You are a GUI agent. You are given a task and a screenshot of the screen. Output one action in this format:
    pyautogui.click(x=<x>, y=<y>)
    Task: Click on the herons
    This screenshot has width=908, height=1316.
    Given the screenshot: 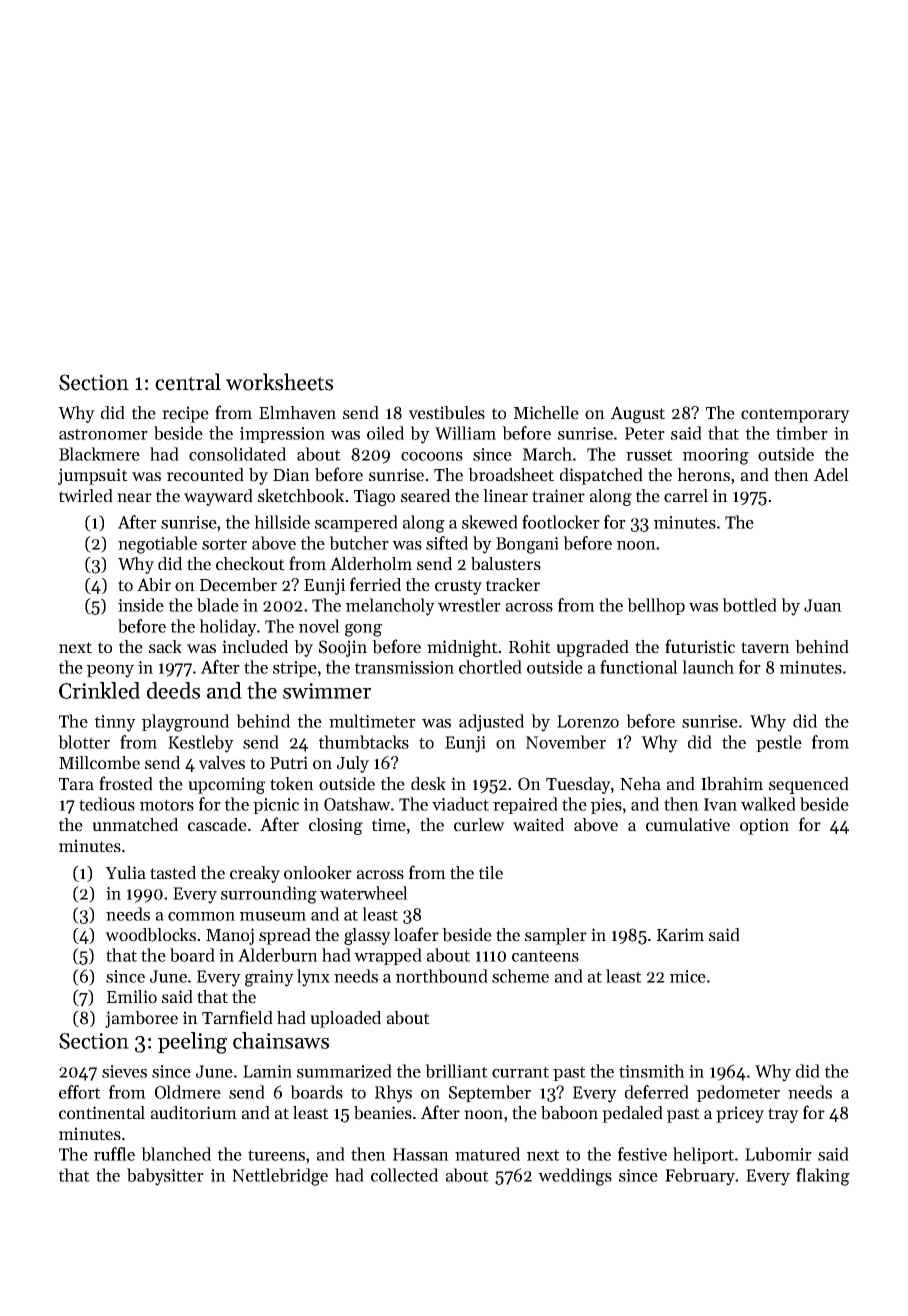 What is the action you would take?
    pyautogui.click(x=703, y=475)
